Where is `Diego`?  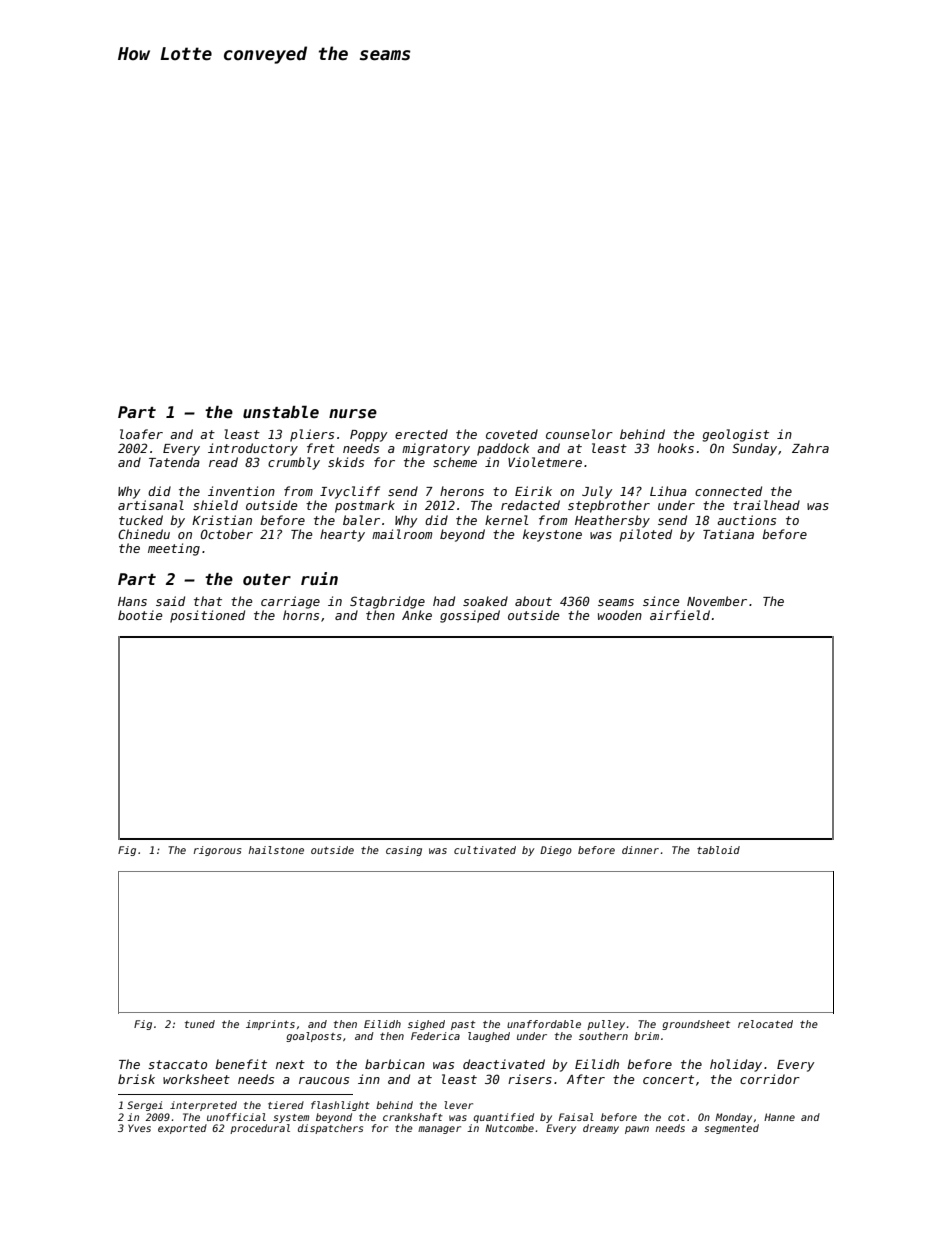
Diego is located at coordinates (556, 851).
